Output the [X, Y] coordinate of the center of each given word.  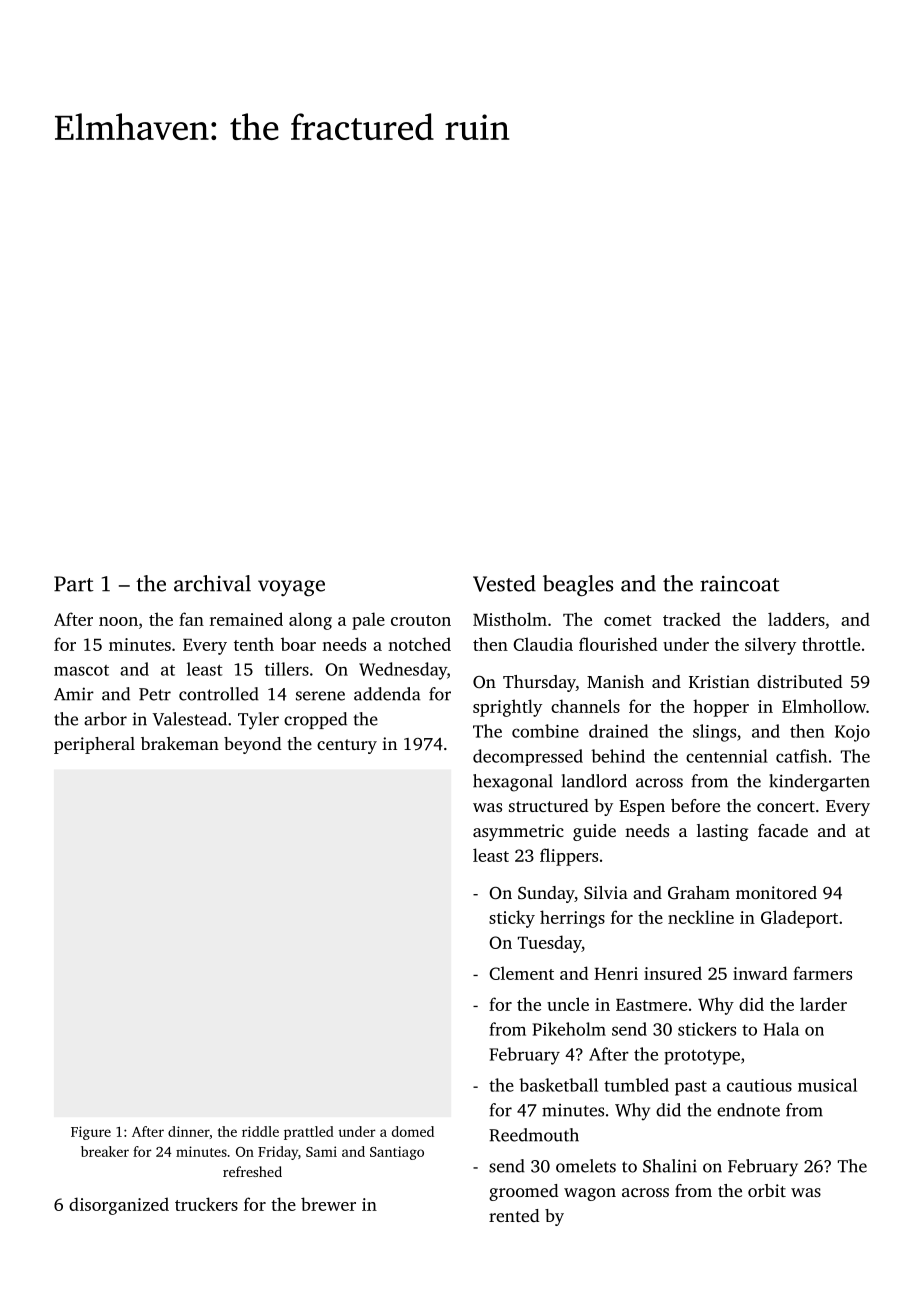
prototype [702, 1057]
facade [783, 830]
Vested [504, 583]
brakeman [180, 743]
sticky [512, 919]
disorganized [119, 1206]
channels [585, 706]
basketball [558, 1085]
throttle [831, 644]
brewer [328, 1204]
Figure [91, 1133]
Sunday [546, 894]
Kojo [852, 733]
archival [212, 583]
